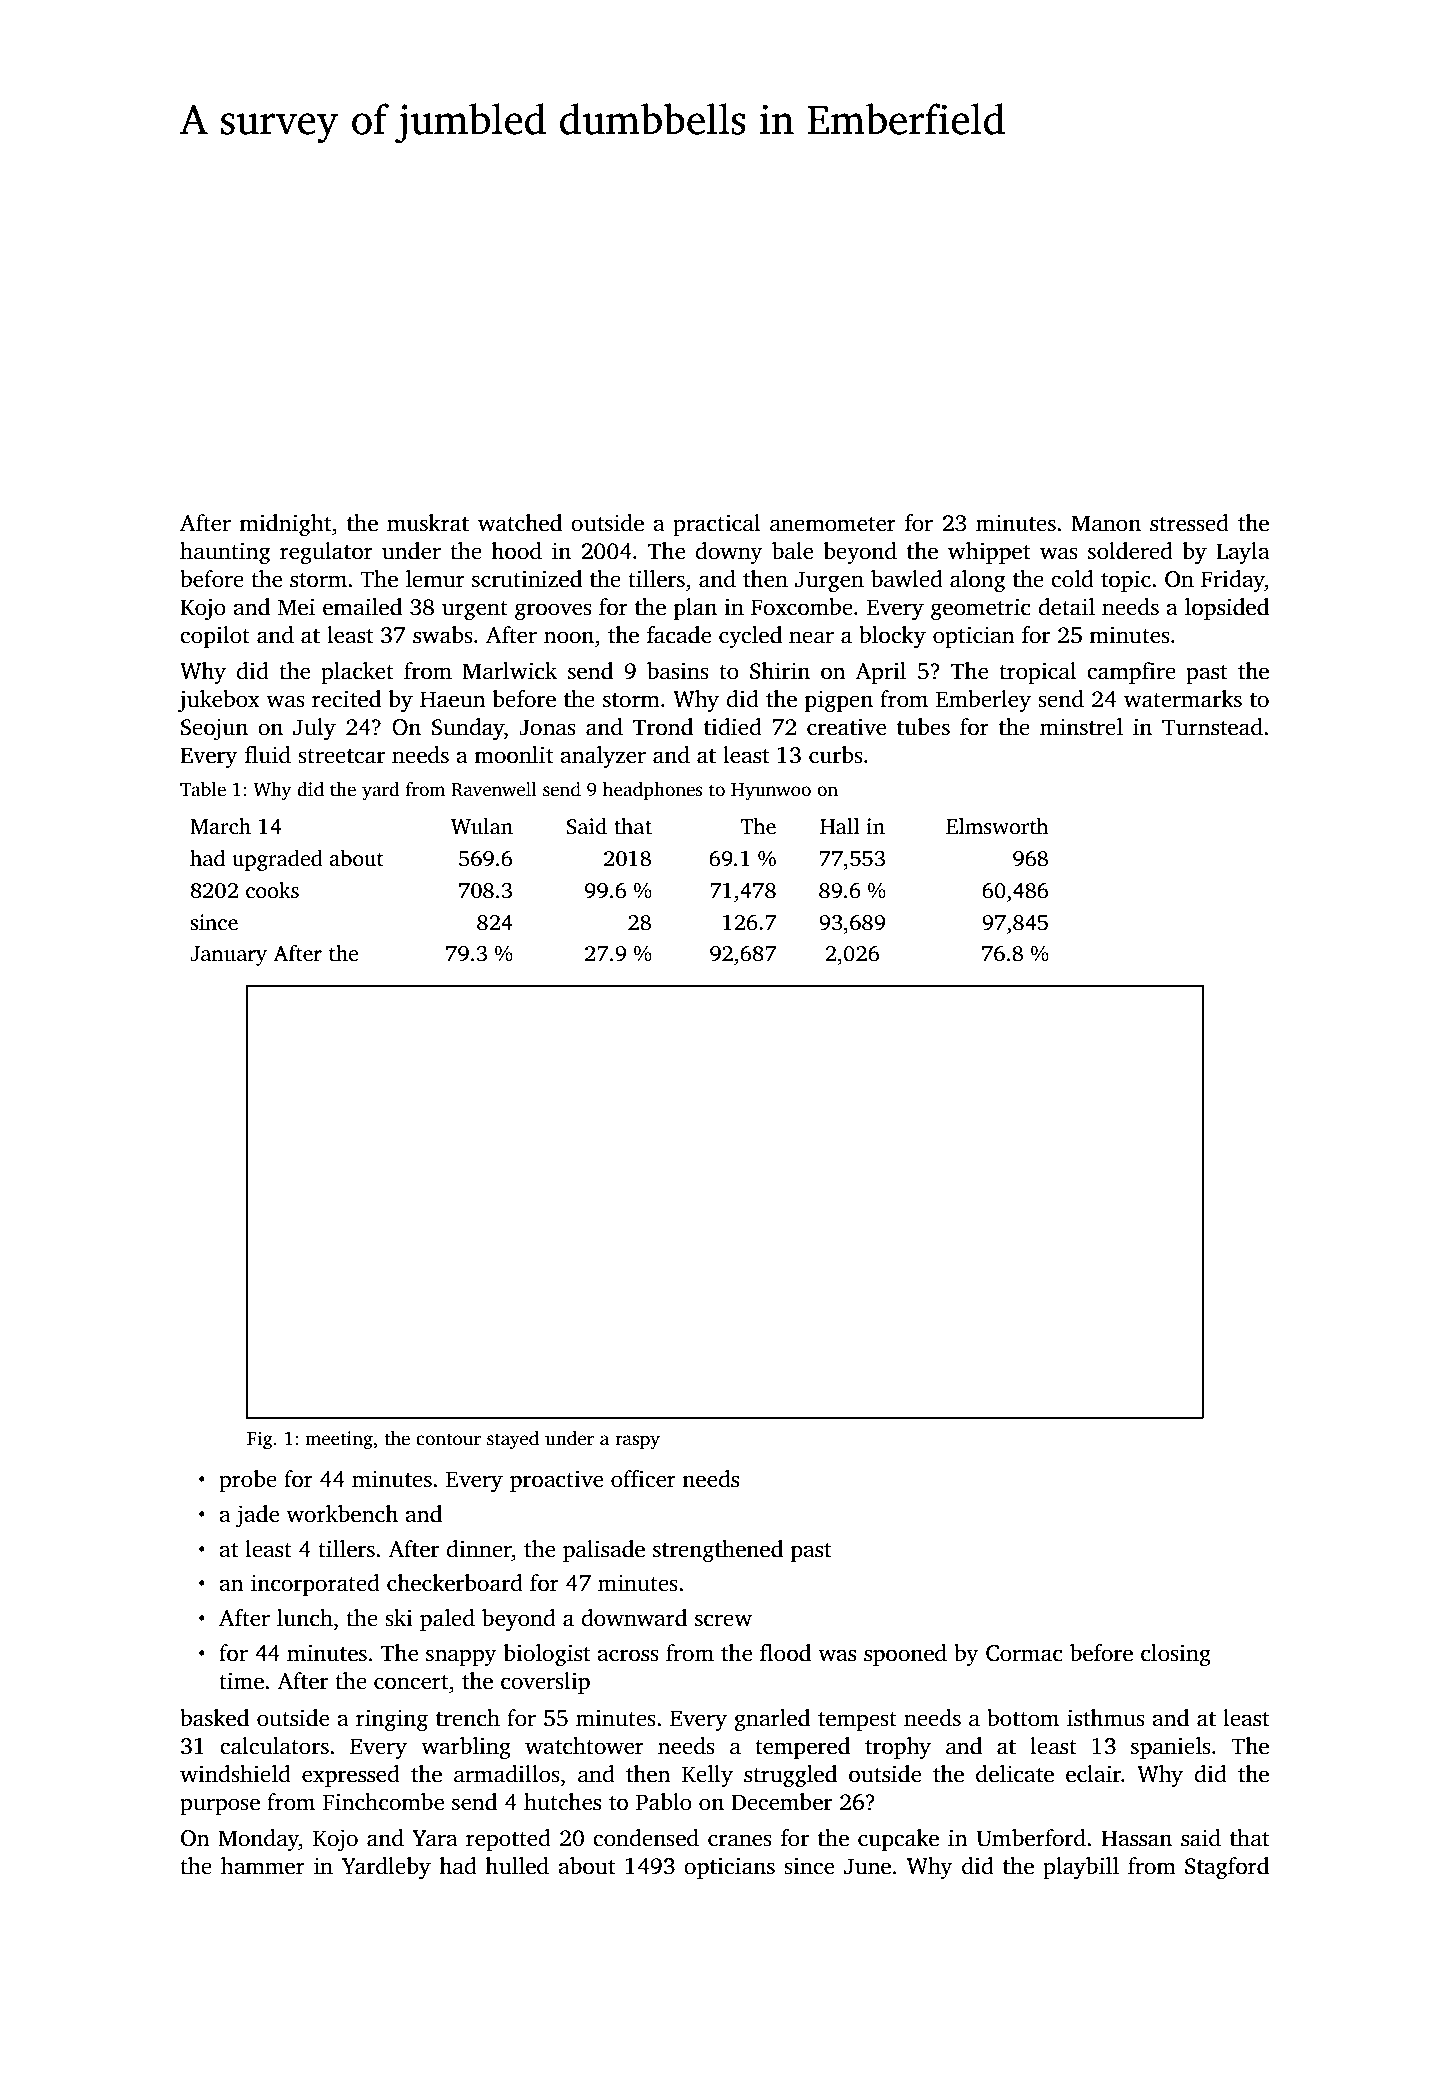  I want to click on Manon, so click(1106, 523).
